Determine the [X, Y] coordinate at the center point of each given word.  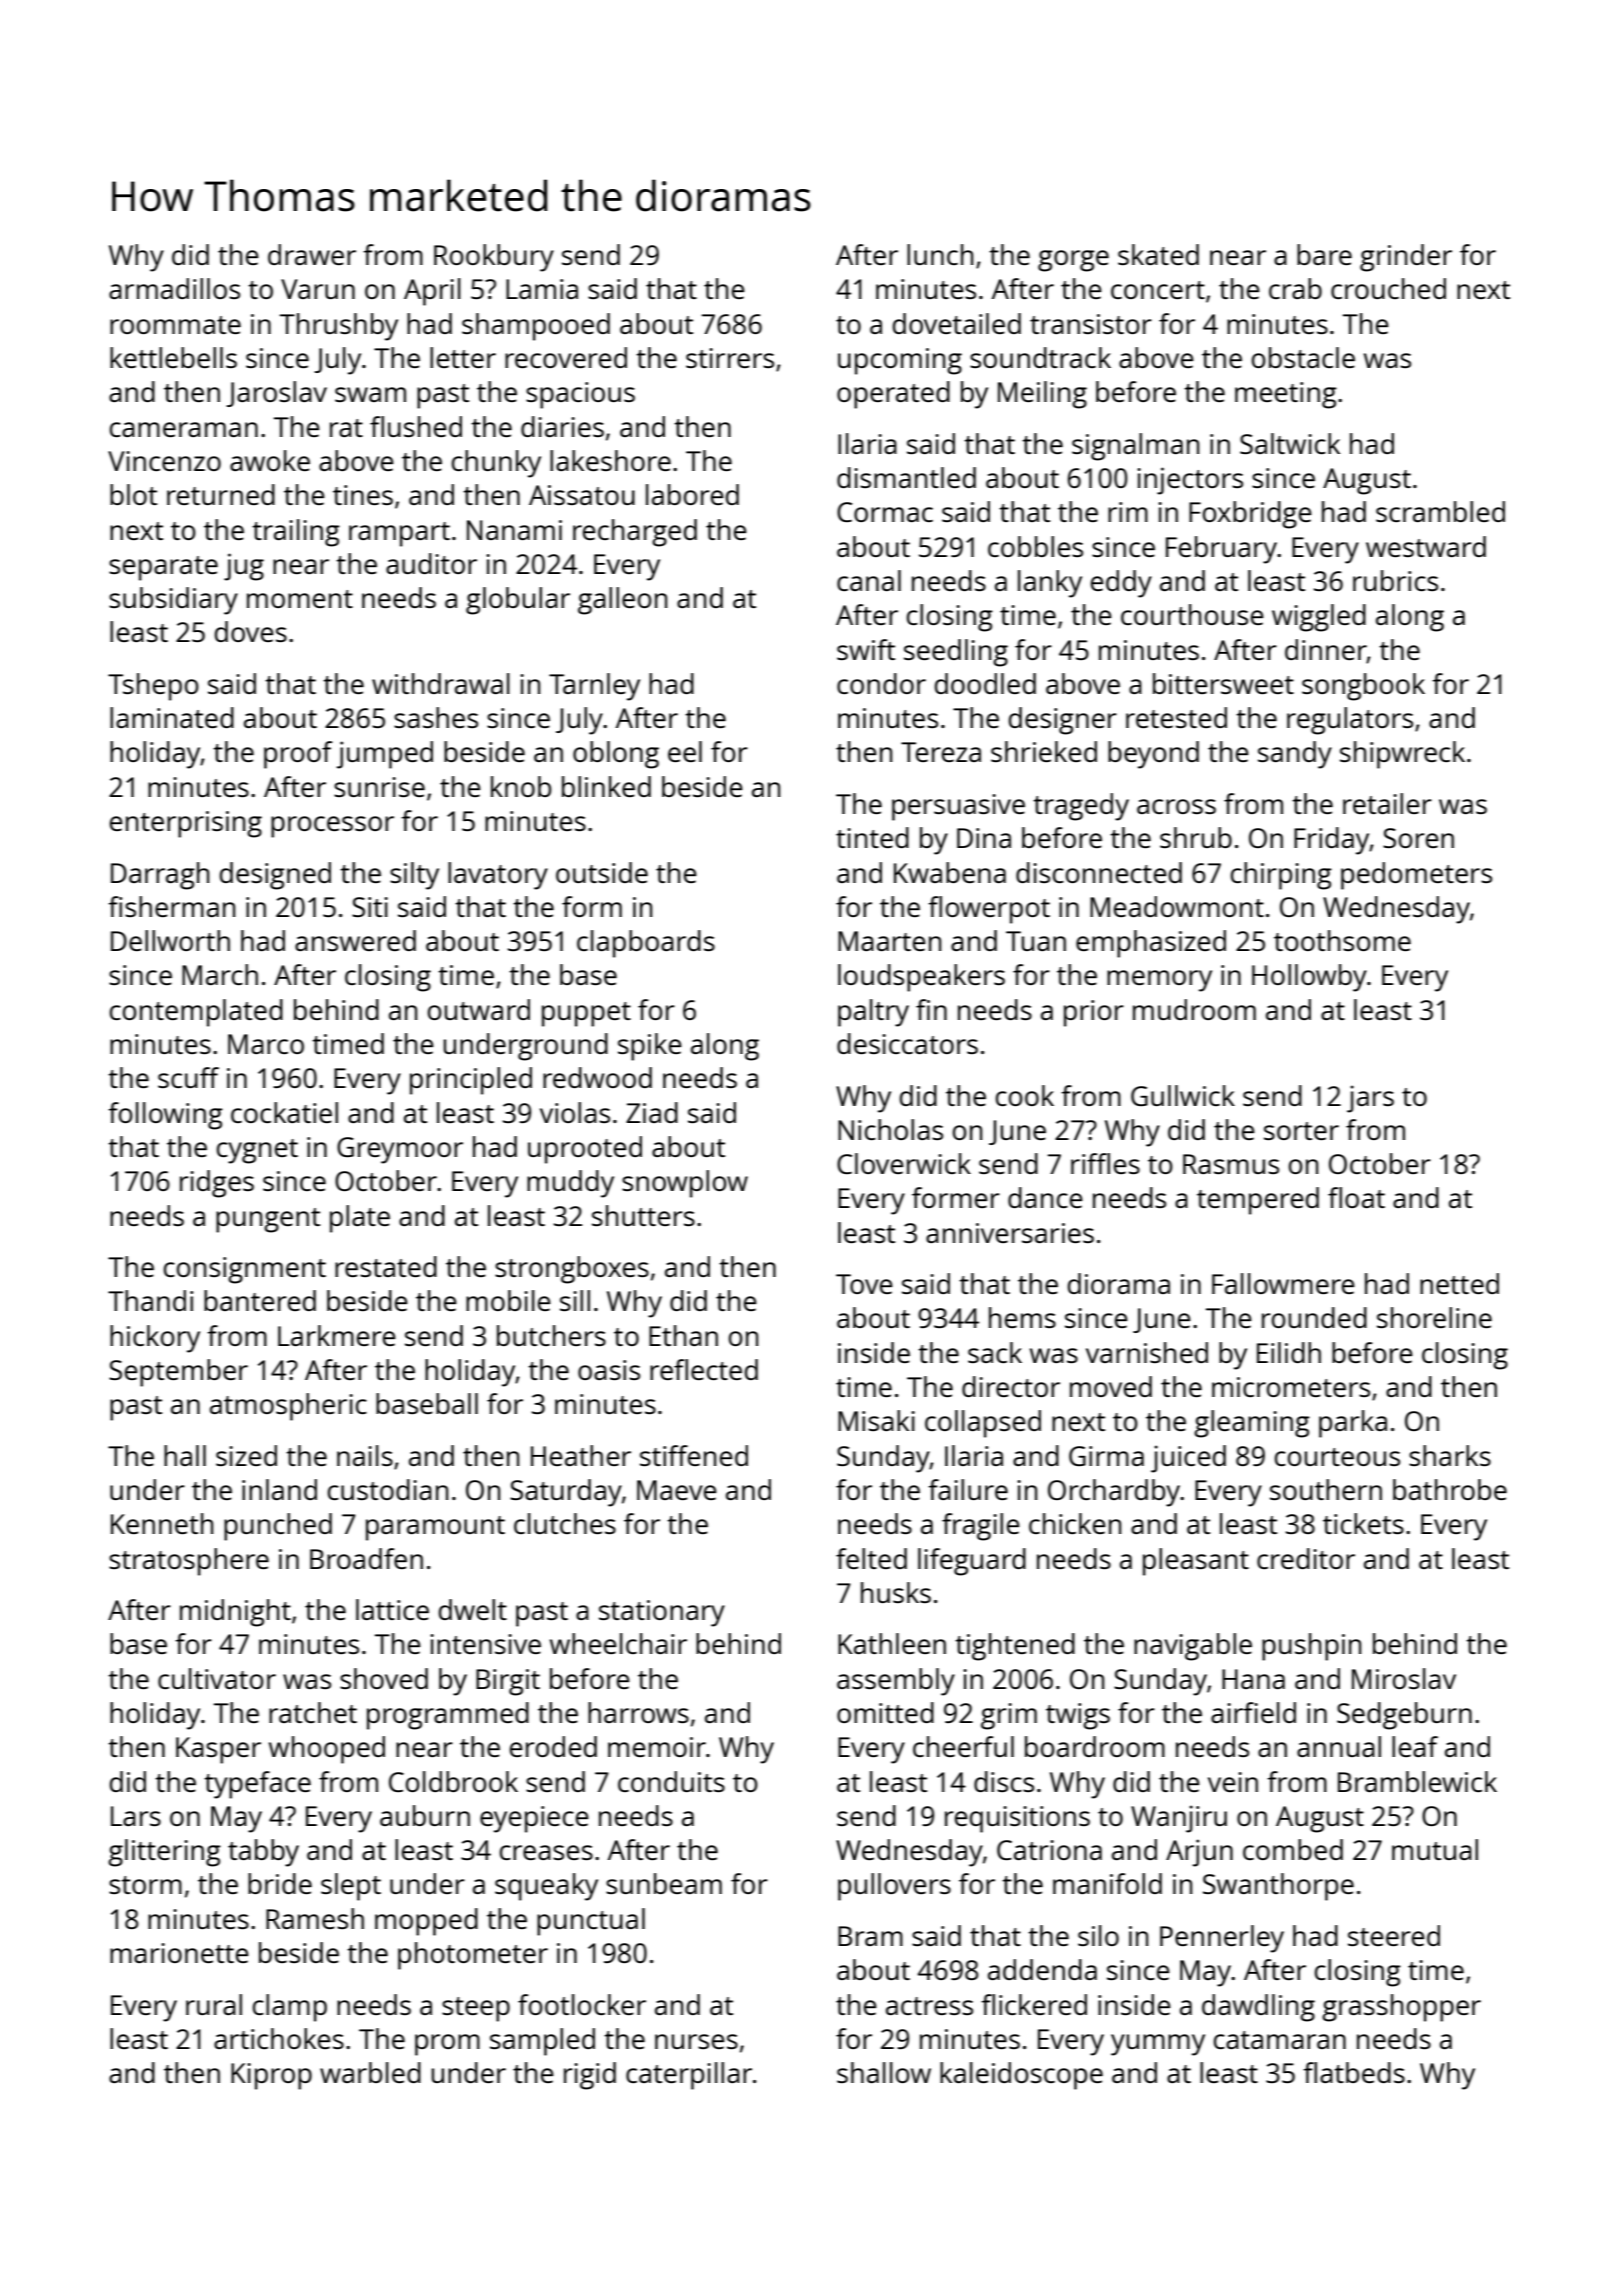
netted [1459, 1283]
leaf [1415, 1746]
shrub [1196, 837]
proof [298, 755]
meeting [1286, 395]
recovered [566, 357]
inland [279, 1489]
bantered [260, 1300]
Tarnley [594, 687]
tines [363, 495]
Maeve [677, 1490]
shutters [643, 1215]
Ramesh [315, 1918]
